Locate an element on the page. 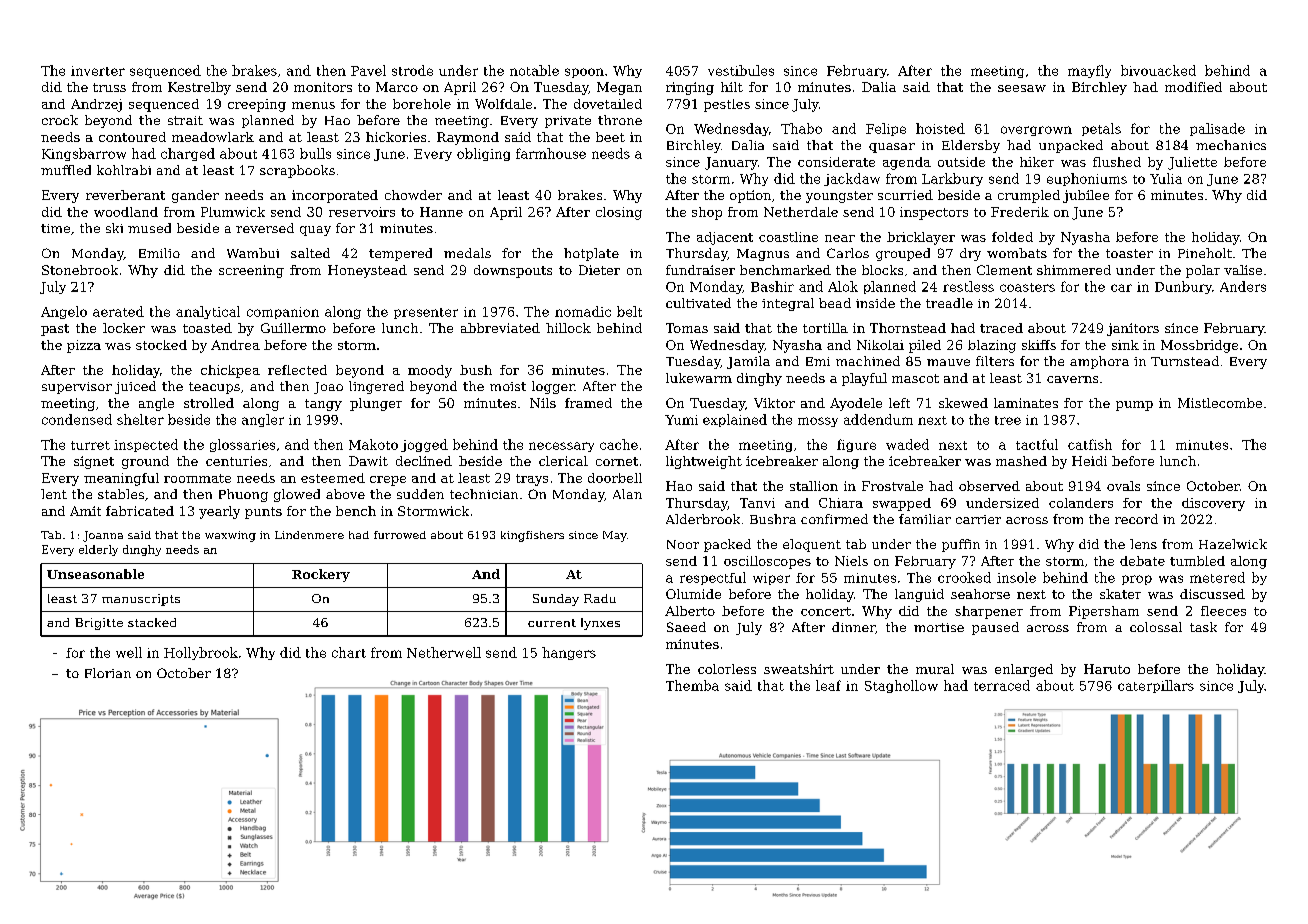 Image resolution: width=1308 pixels, height=924 pixels. lingered is located at coordinates (376, 387).
